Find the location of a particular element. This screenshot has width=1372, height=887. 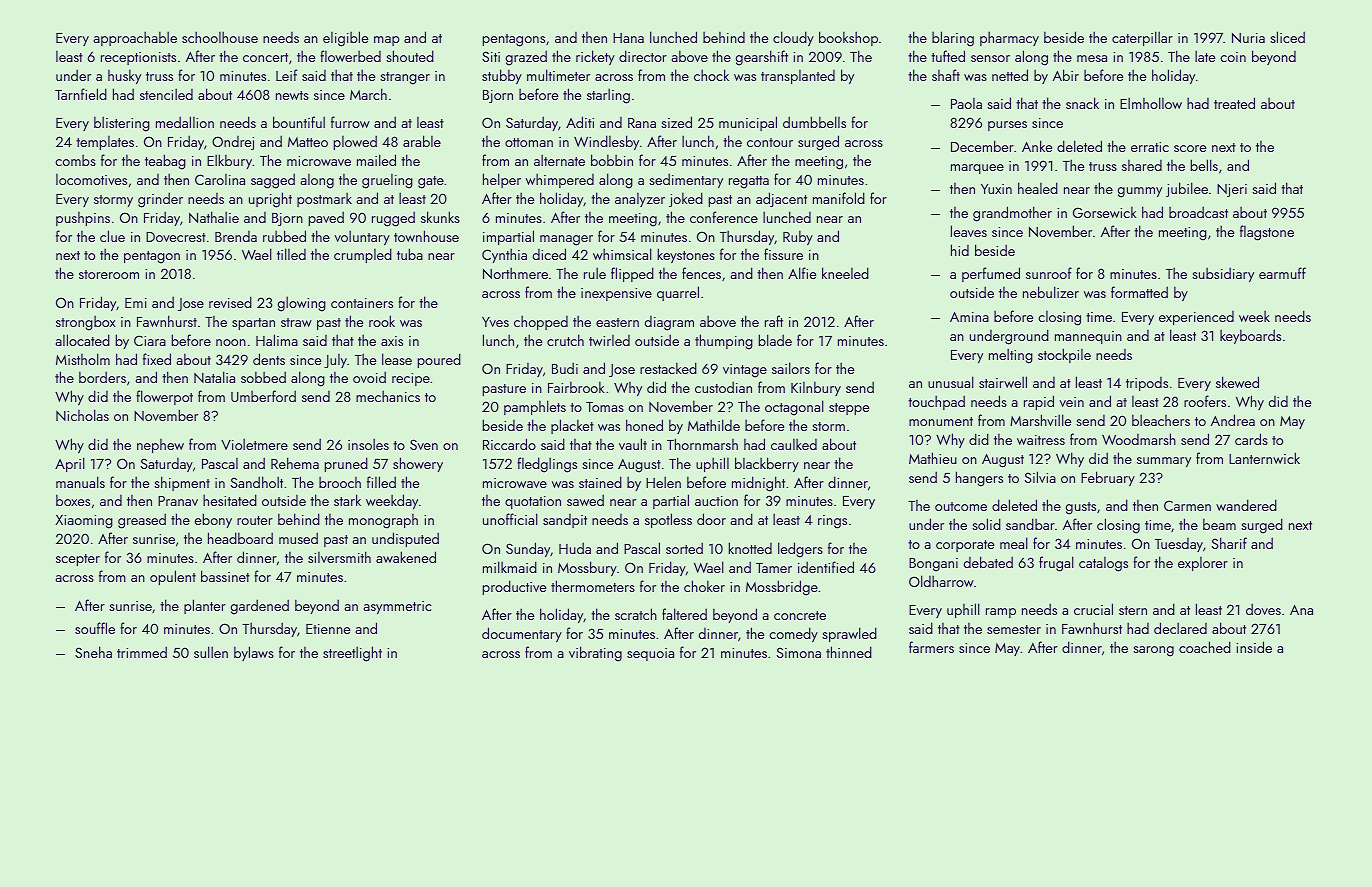

milkmaid is located at coordinates (510, 567).
